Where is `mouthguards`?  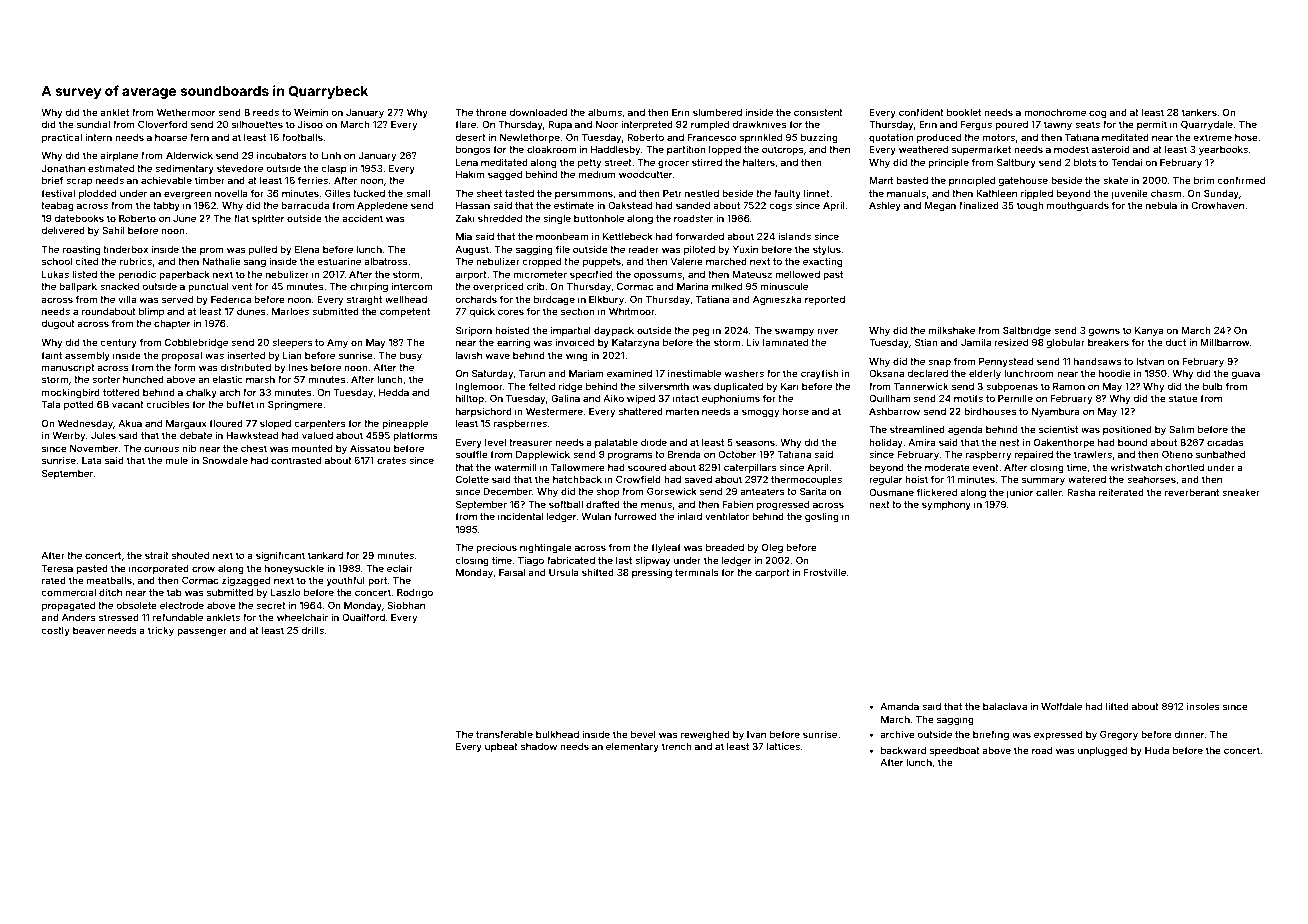
mouthguards is located at coordinates (1078, 206).
